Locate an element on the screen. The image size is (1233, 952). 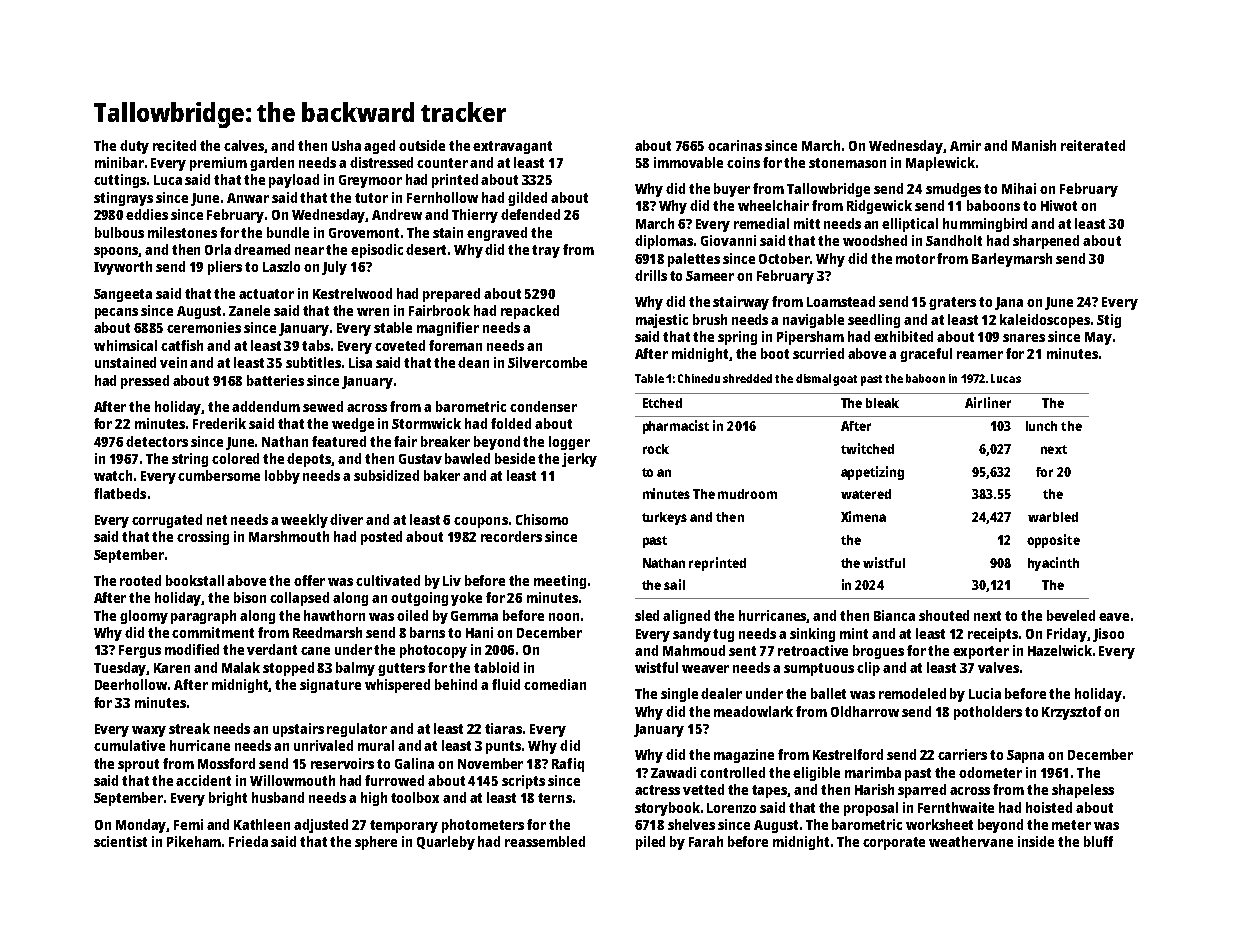
Hiwot is located at coordinates (1059, 205).
